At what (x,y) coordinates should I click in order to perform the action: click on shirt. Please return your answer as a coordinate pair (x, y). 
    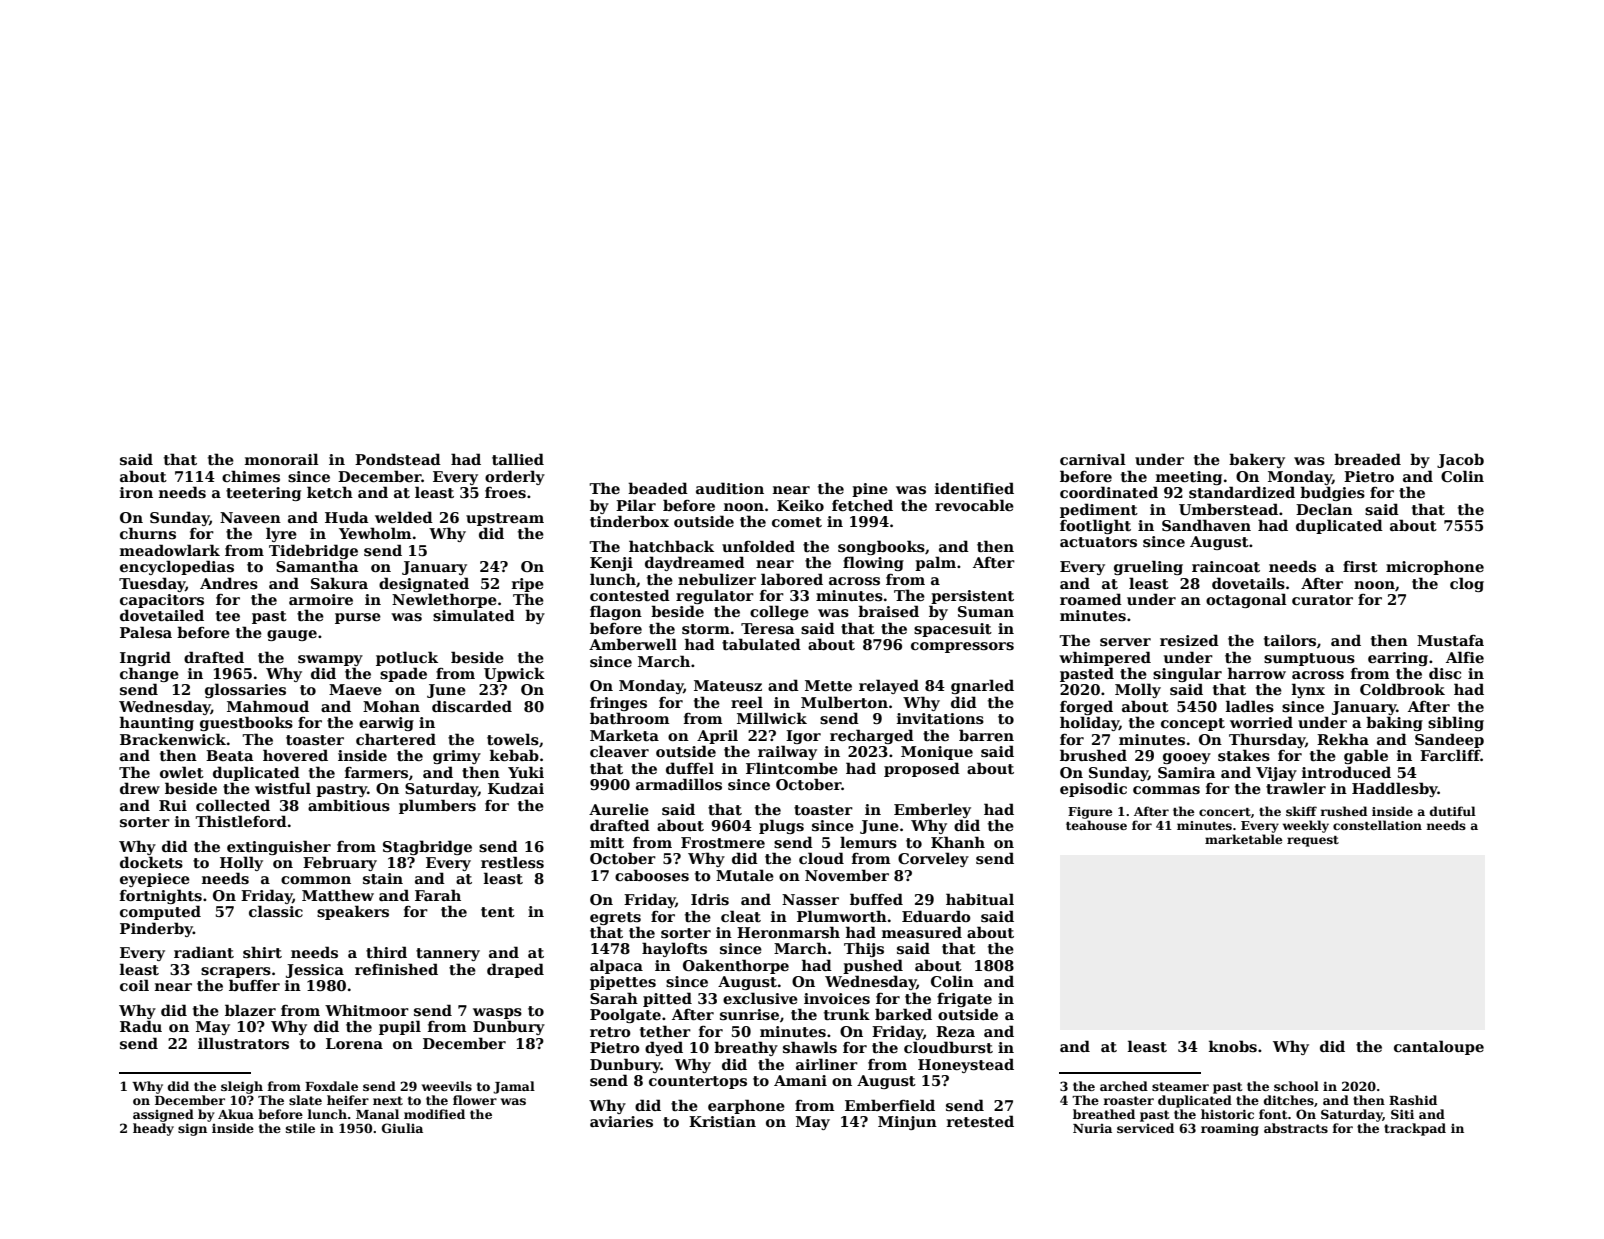
    Looking at the image, I should click on (262, 952).
